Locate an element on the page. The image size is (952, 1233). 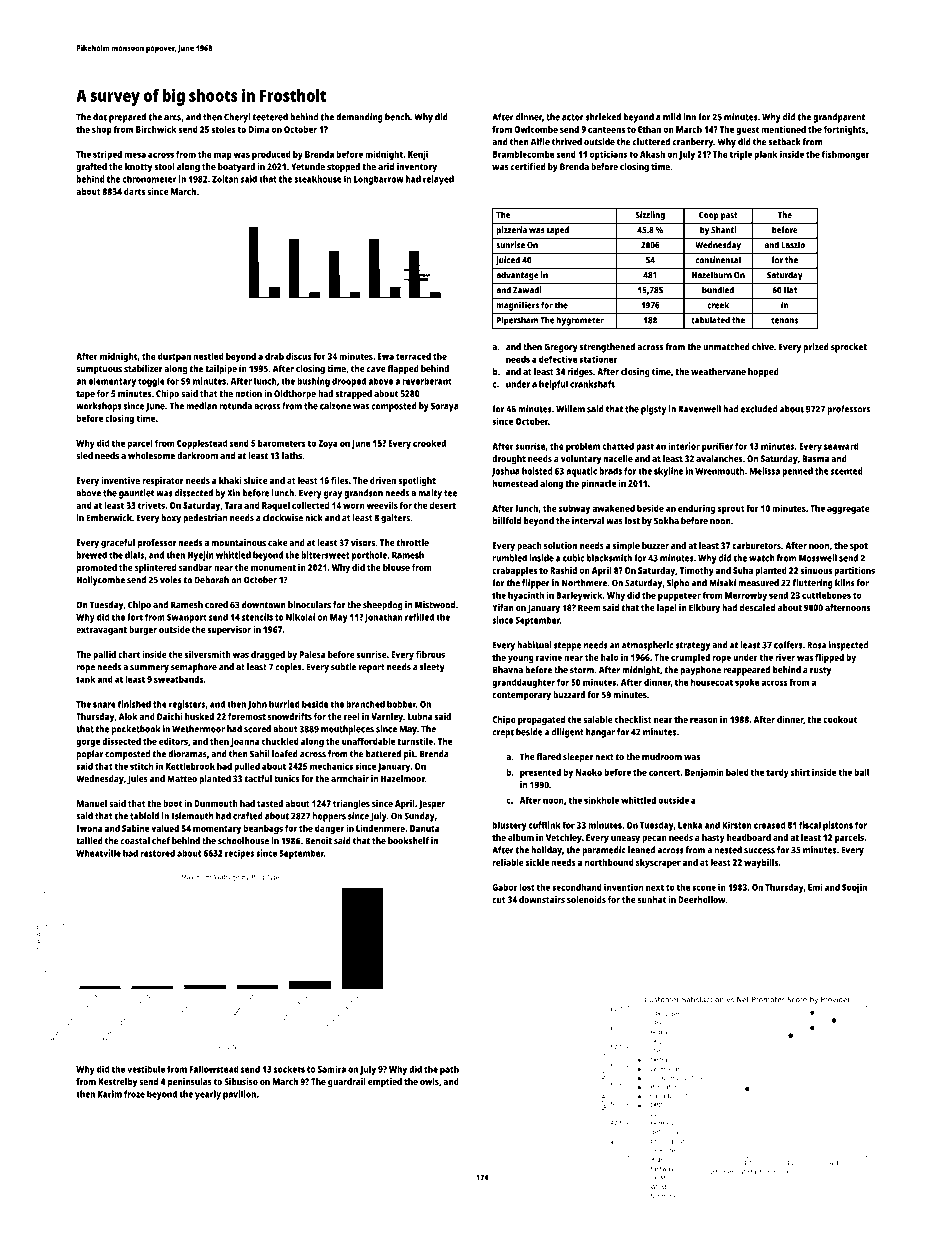
weathervane is located at coordinates (718, 371).
